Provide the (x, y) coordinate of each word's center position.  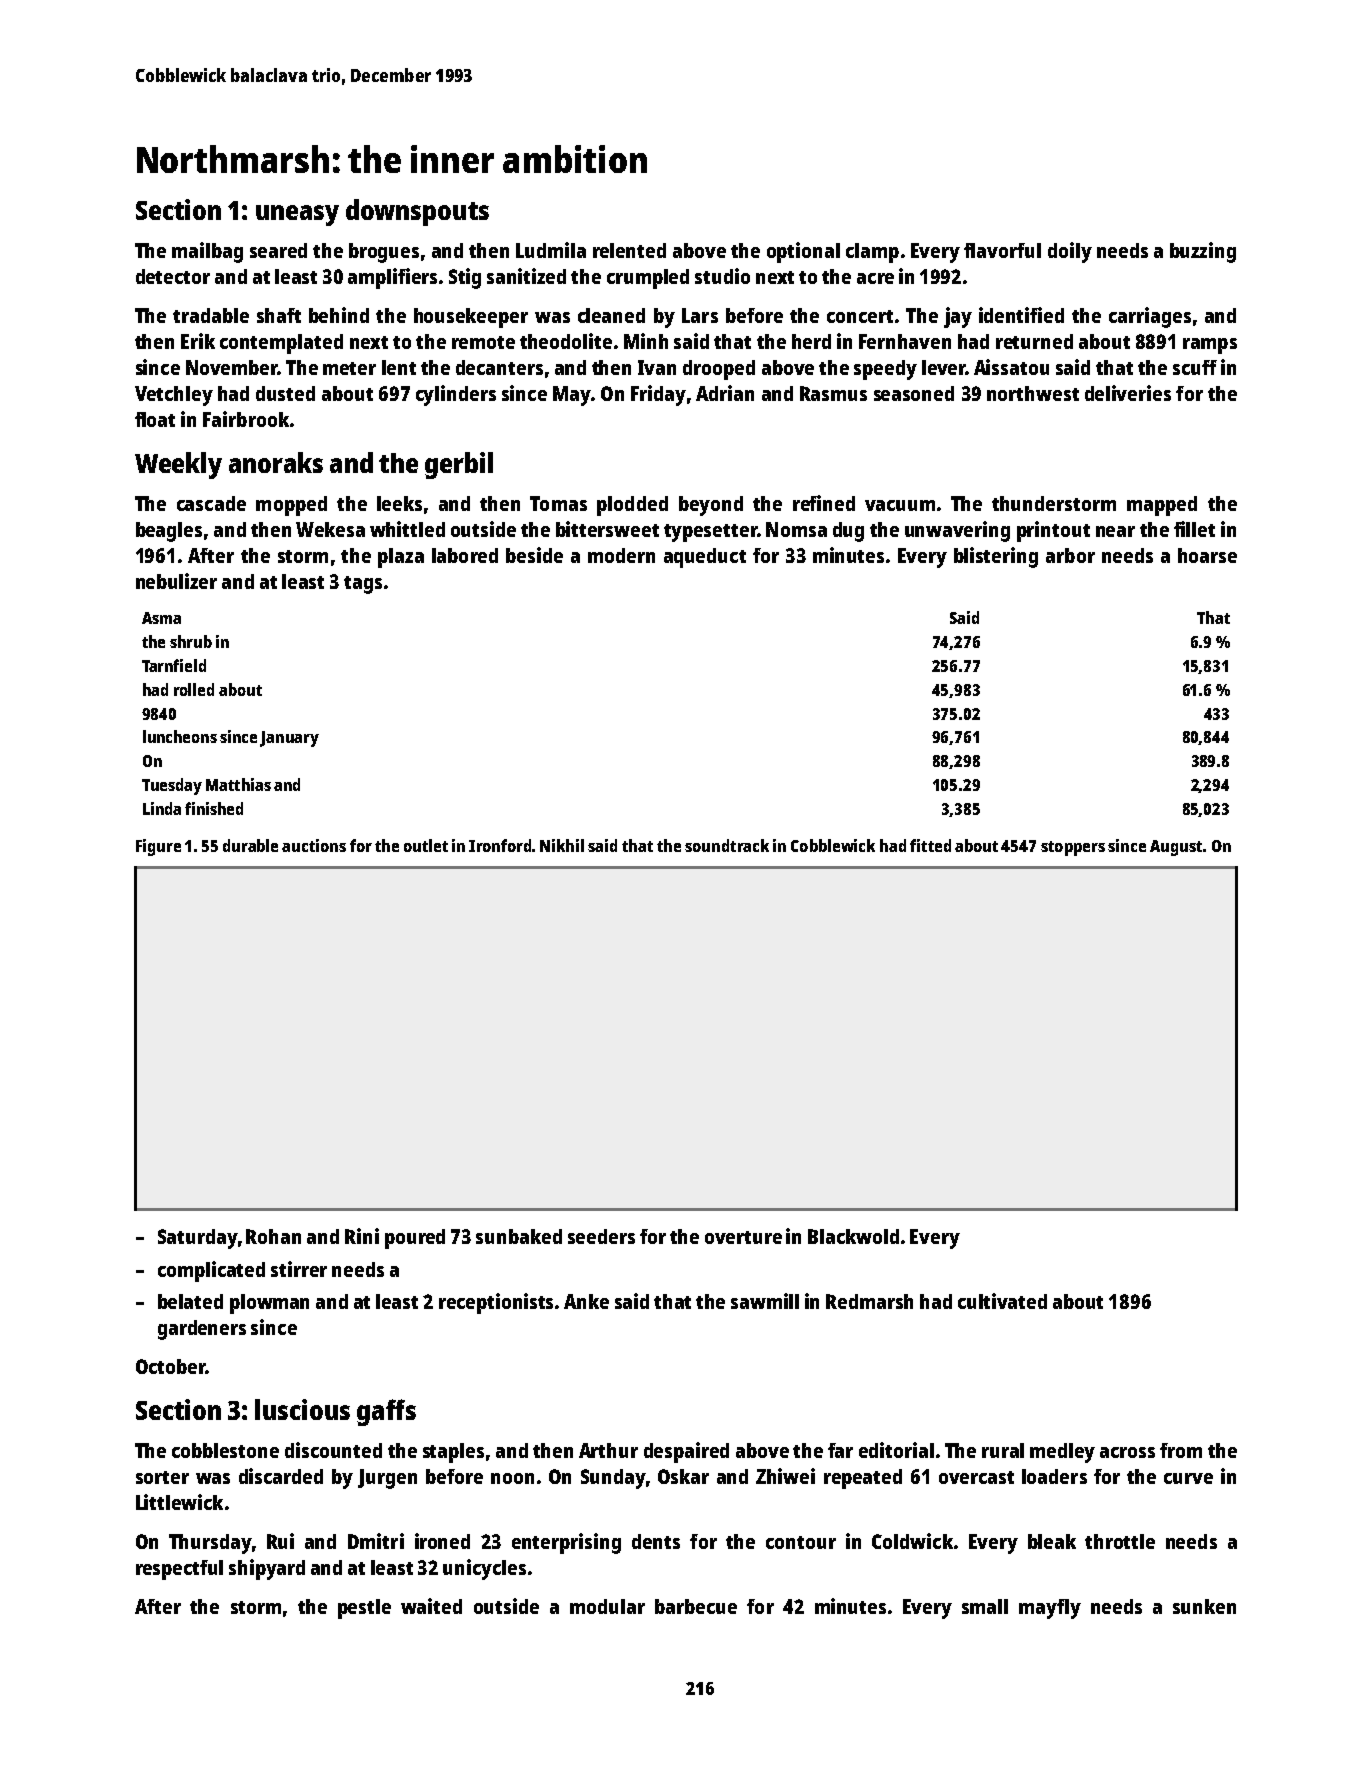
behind (339, 315)
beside (534, 555)
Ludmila (551, 250)
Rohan (273, 1236)
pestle (364, 1609)
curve (1188, 1478)
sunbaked (519, 1236)
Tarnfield (174, 665)
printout (1053, 531)
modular (607, 1606)
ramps (1210, 346)
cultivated (1002, 1301)
